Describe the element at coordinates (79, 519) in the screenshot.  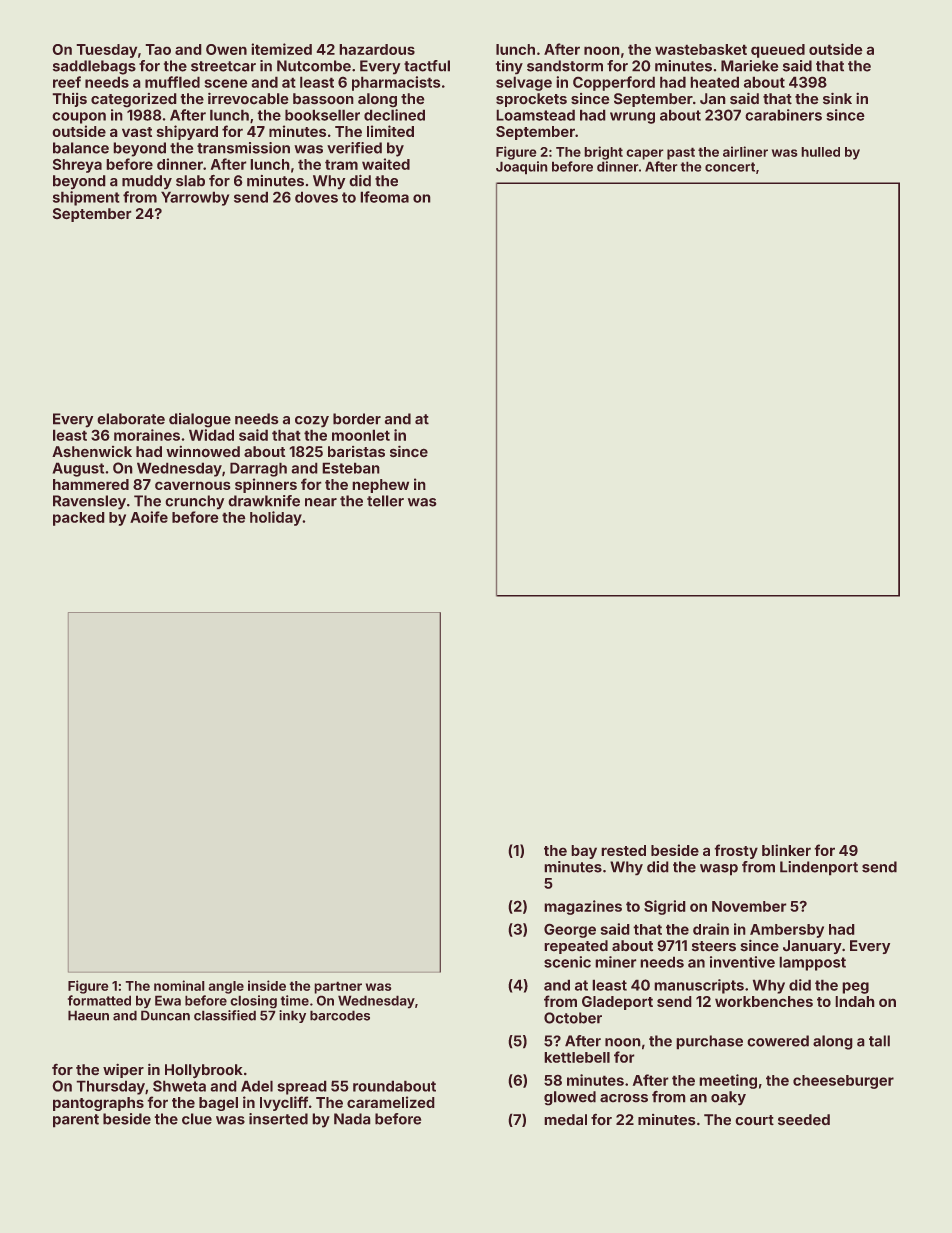
I see `packed` at that location.
